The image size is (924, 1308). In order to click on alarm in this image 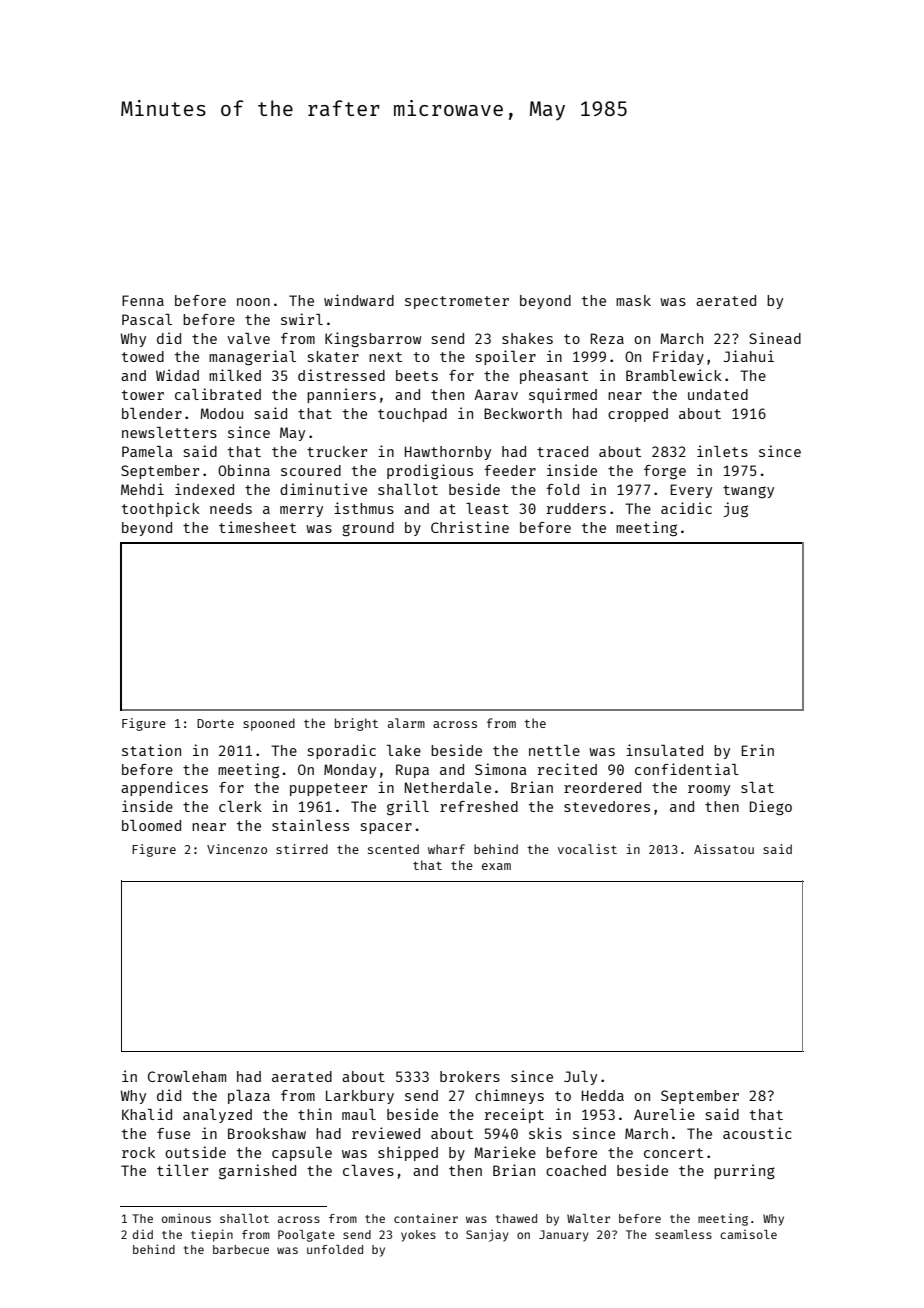, I will do `click(406, 723)`.
